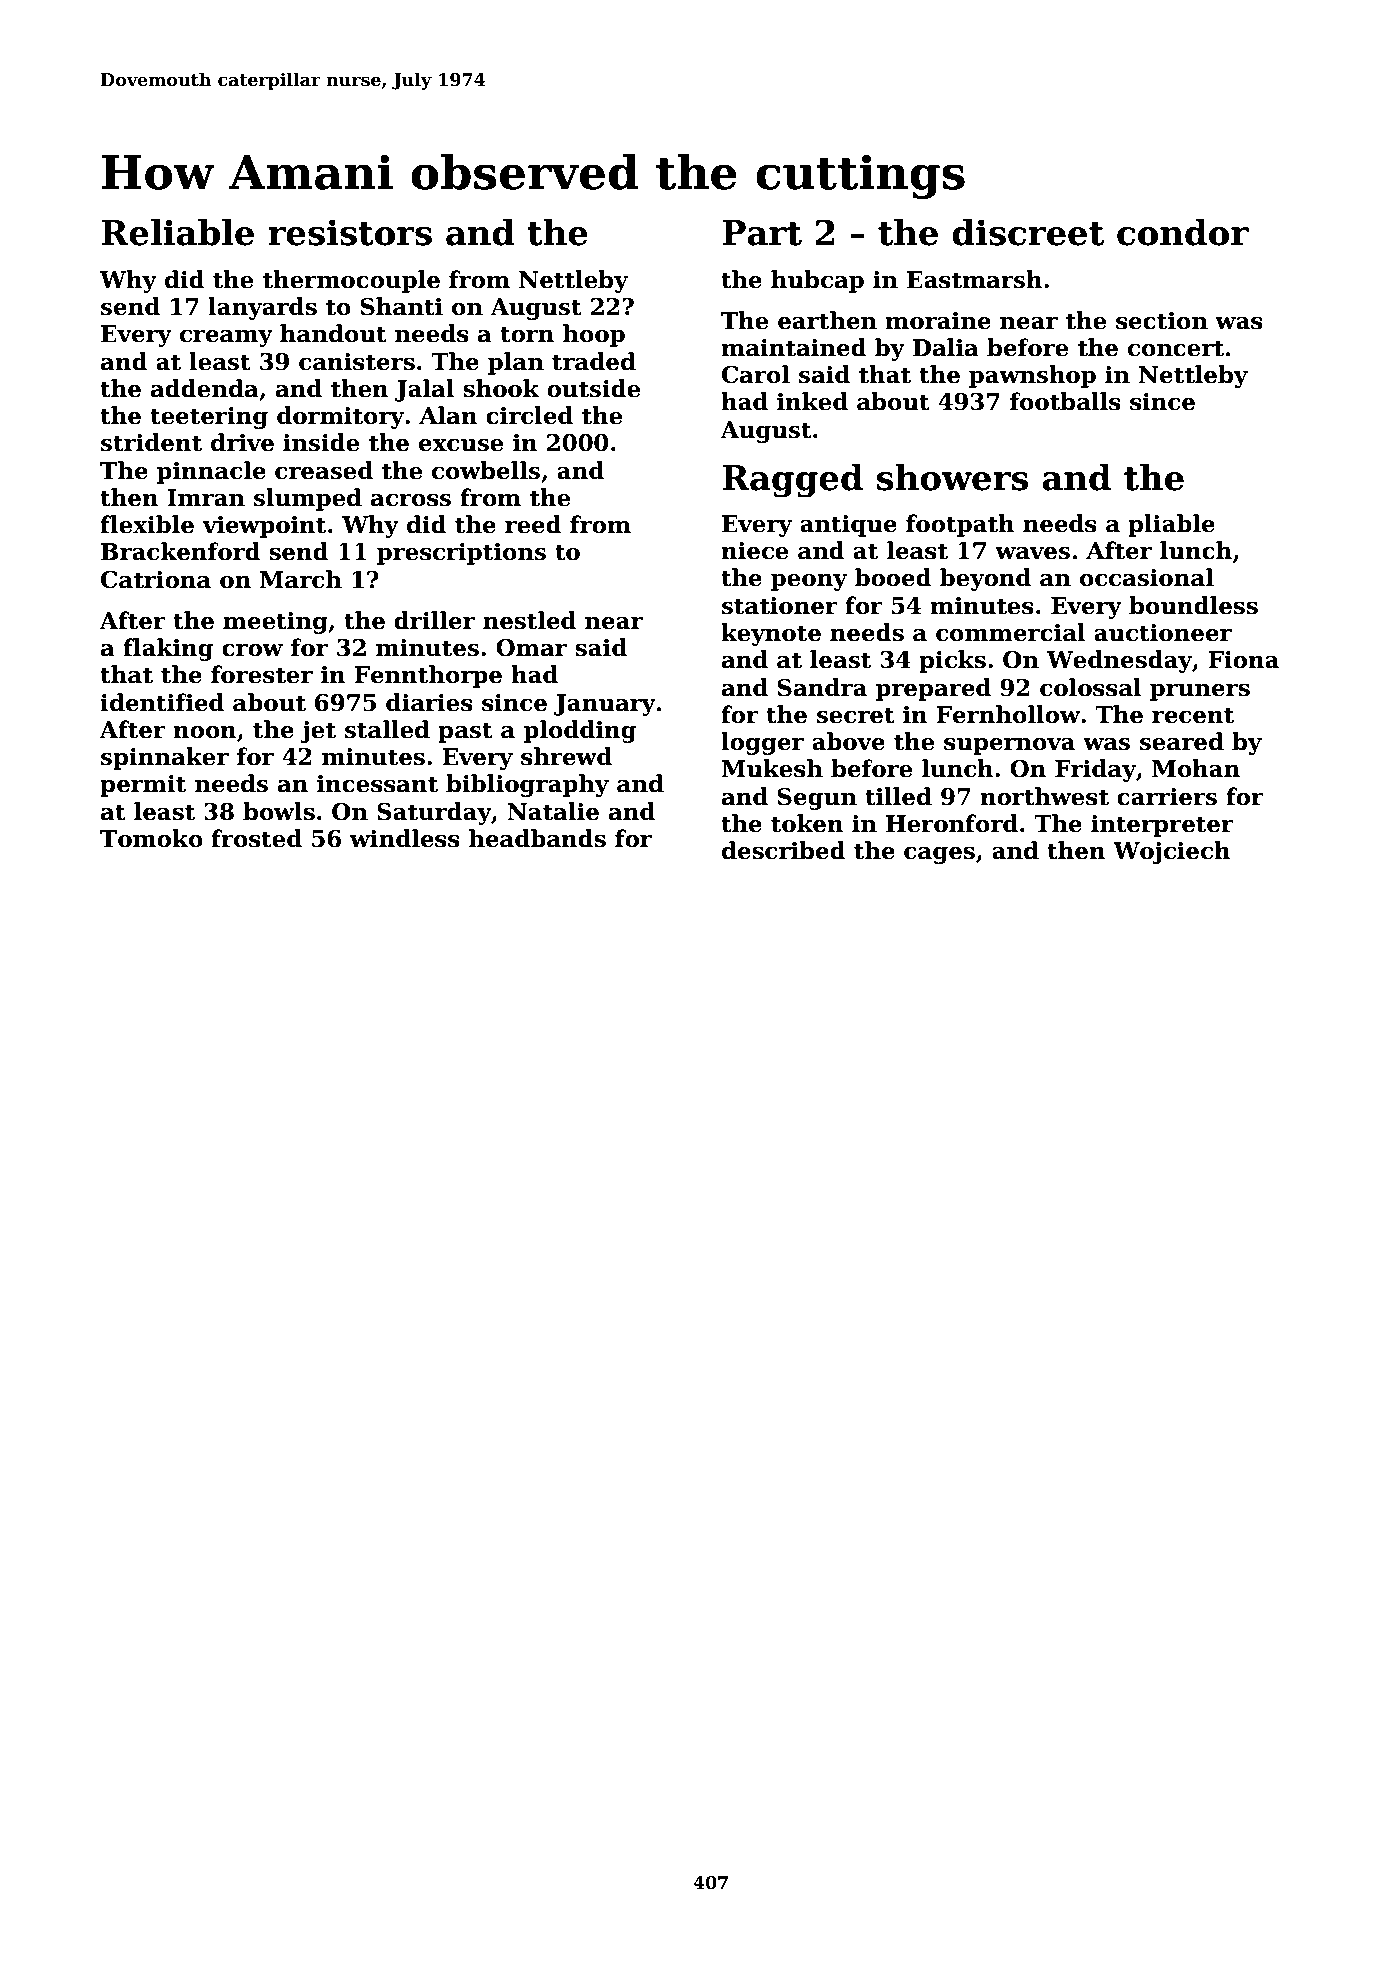  What do you see at coordinates (893, 577) in the document?
I see `booed` at bounding box center [893, 577].
